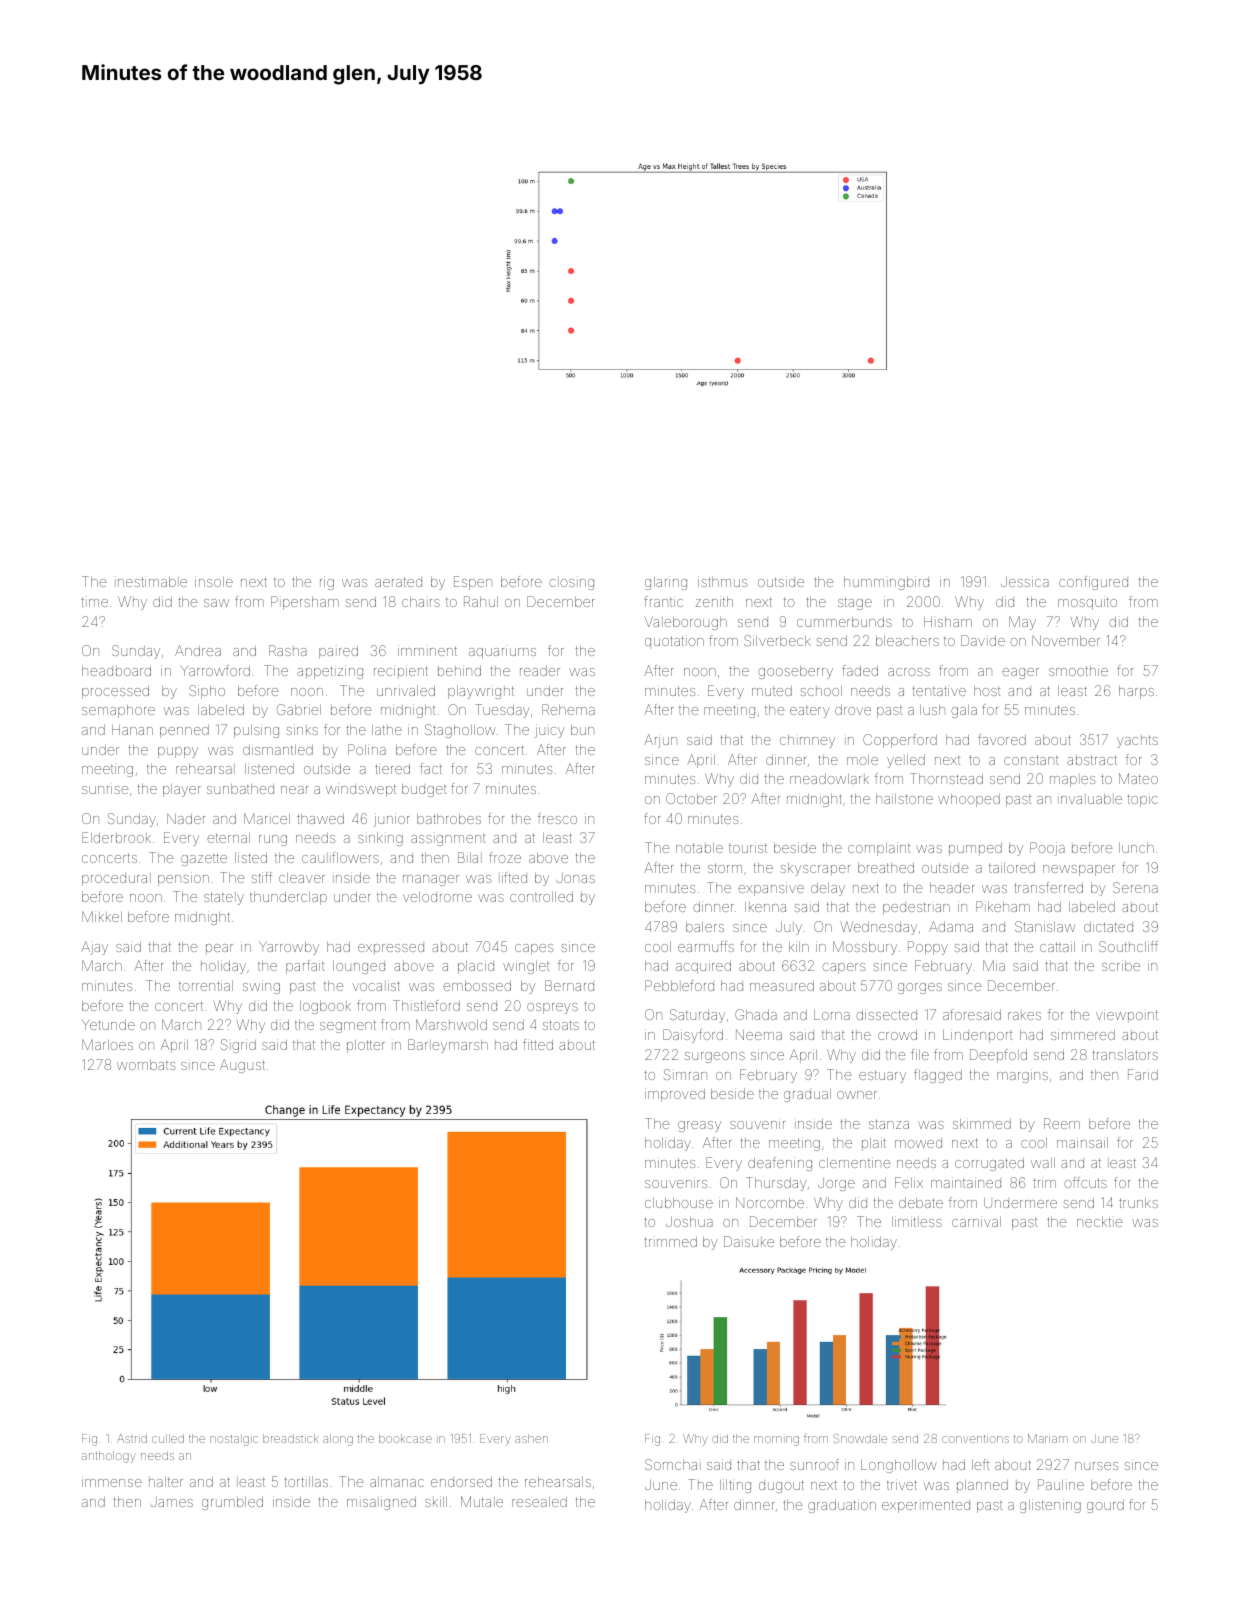  I want to click on Snowdale, so click(860, 1438).
